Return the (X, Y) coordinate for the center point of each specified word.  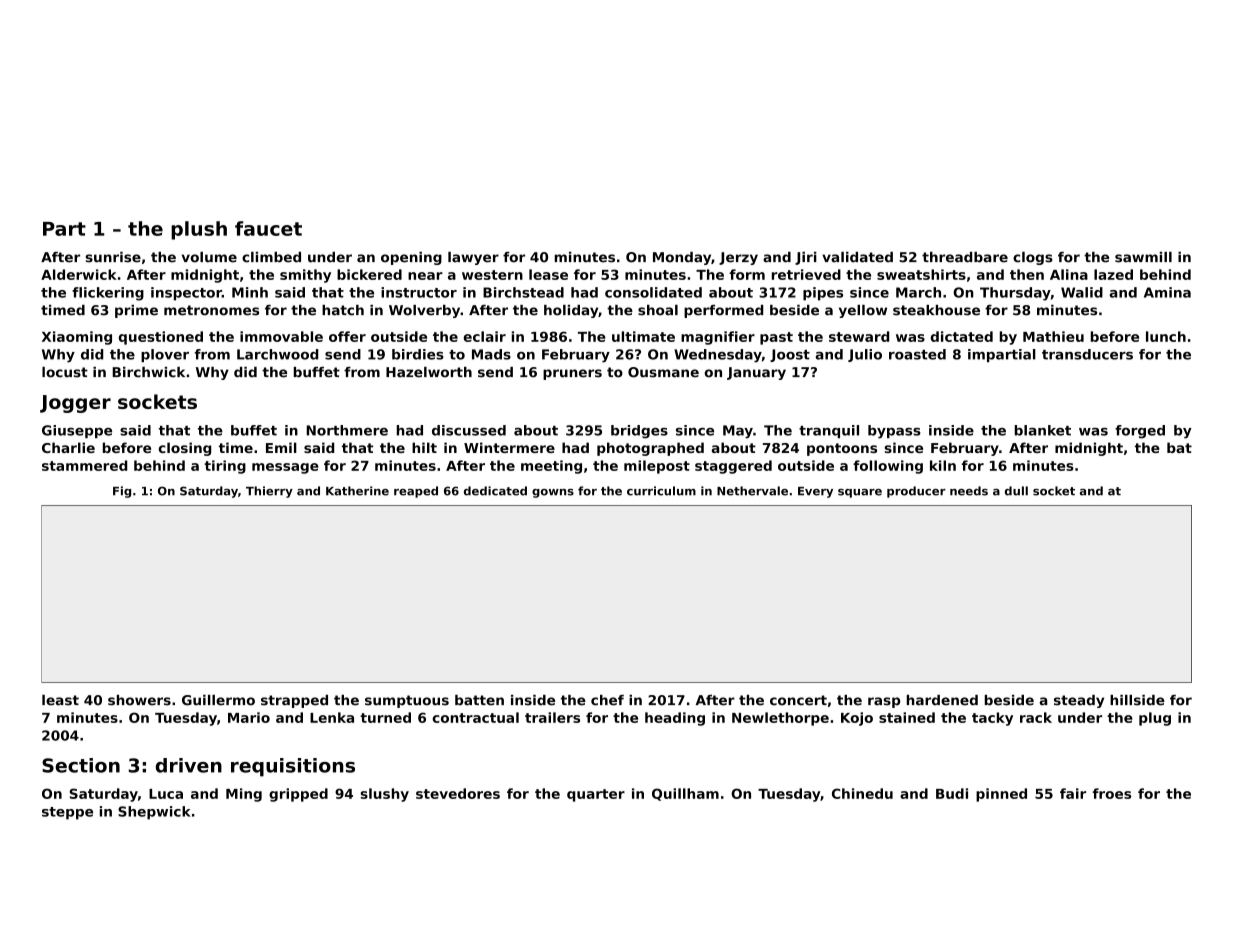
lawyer (473, 258)
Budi (952, 793)
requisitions (293, 767)
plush (199, 230)
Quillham (685, 794)
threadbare (965, 257)
